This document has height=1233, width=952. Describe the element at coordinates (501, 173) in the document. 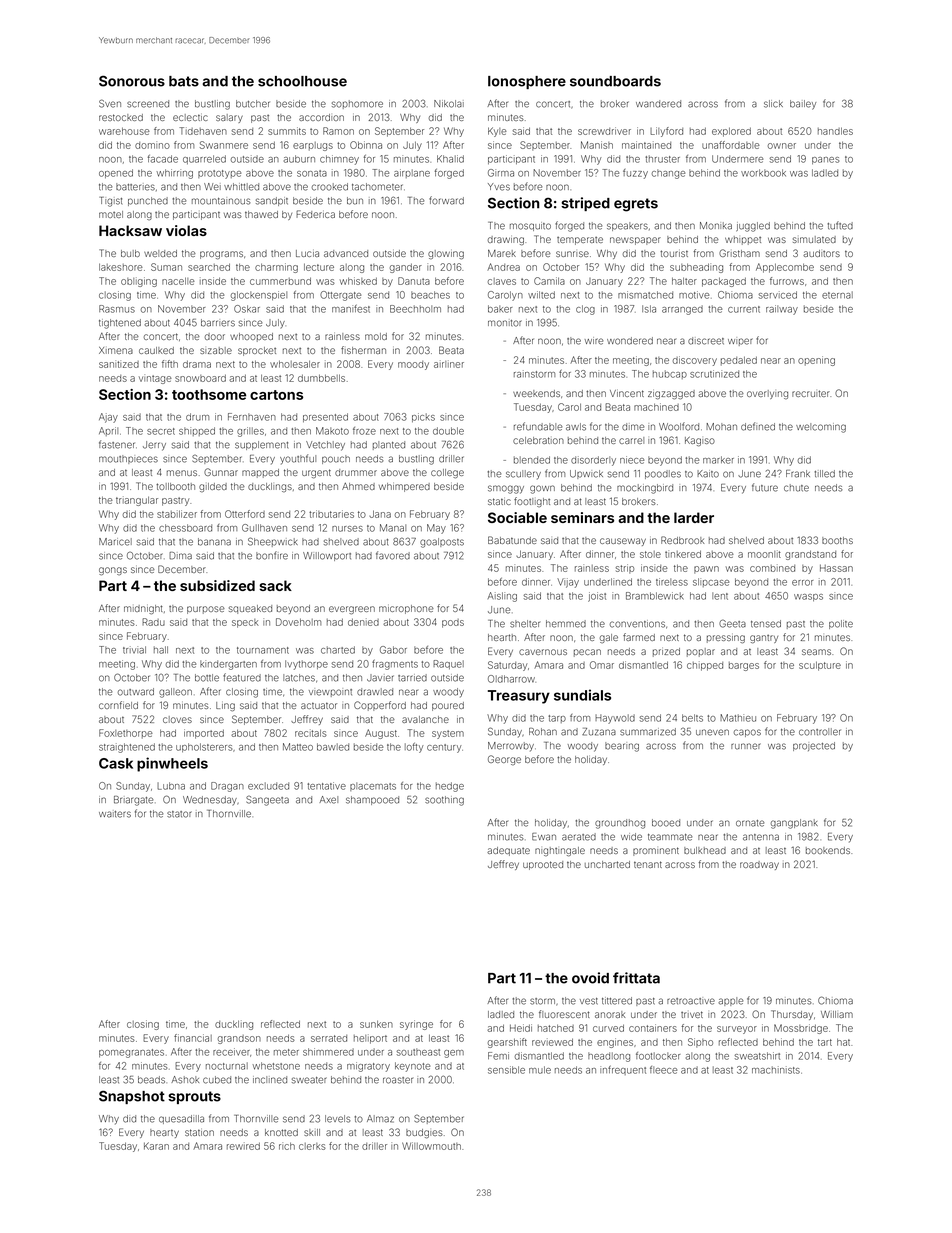

I see `Girma` at that location.
